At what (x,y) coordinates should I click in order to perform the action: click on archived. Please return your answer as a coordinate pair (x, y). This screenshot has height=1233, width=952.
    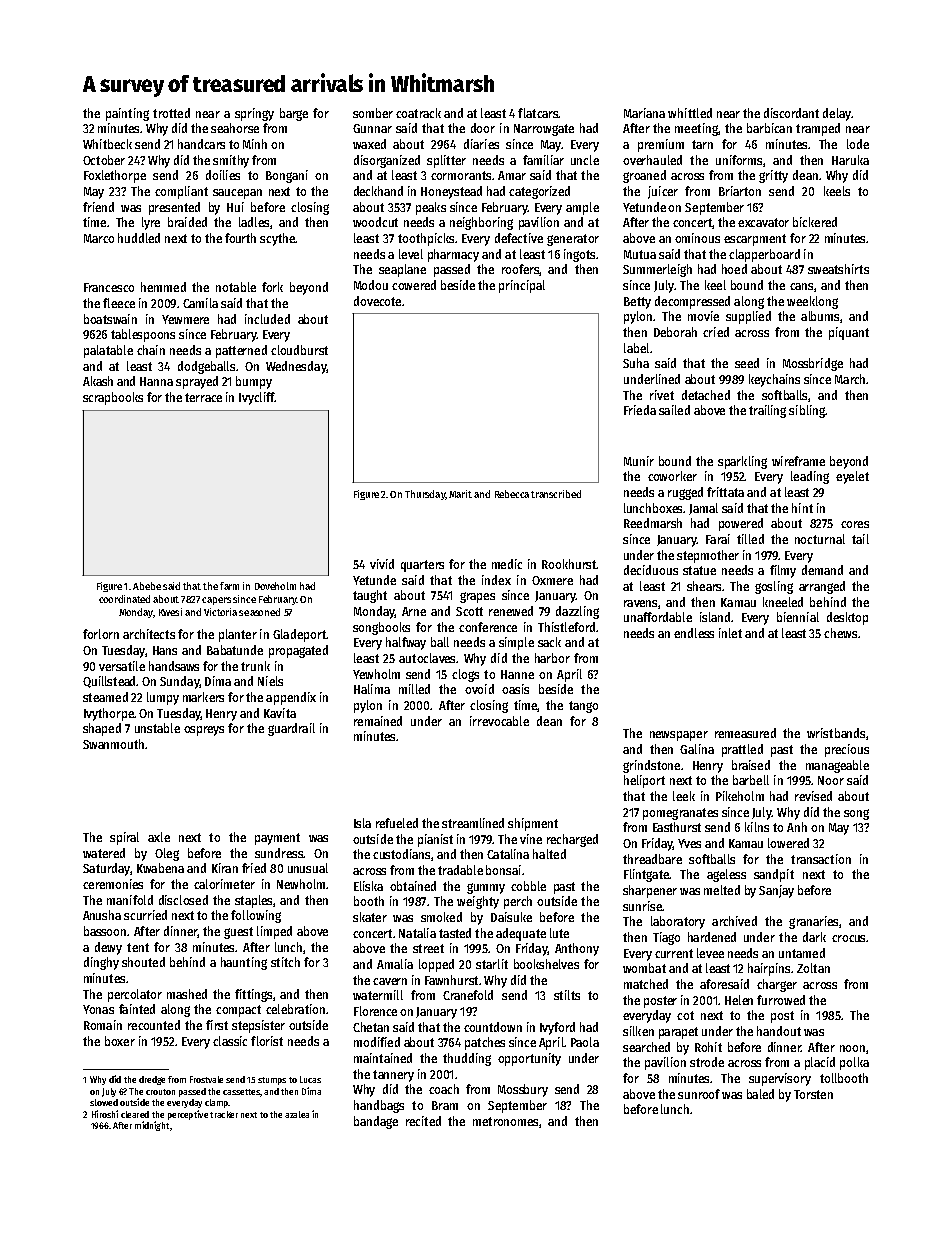
    Looking at the image, I should click on (734, 921).
